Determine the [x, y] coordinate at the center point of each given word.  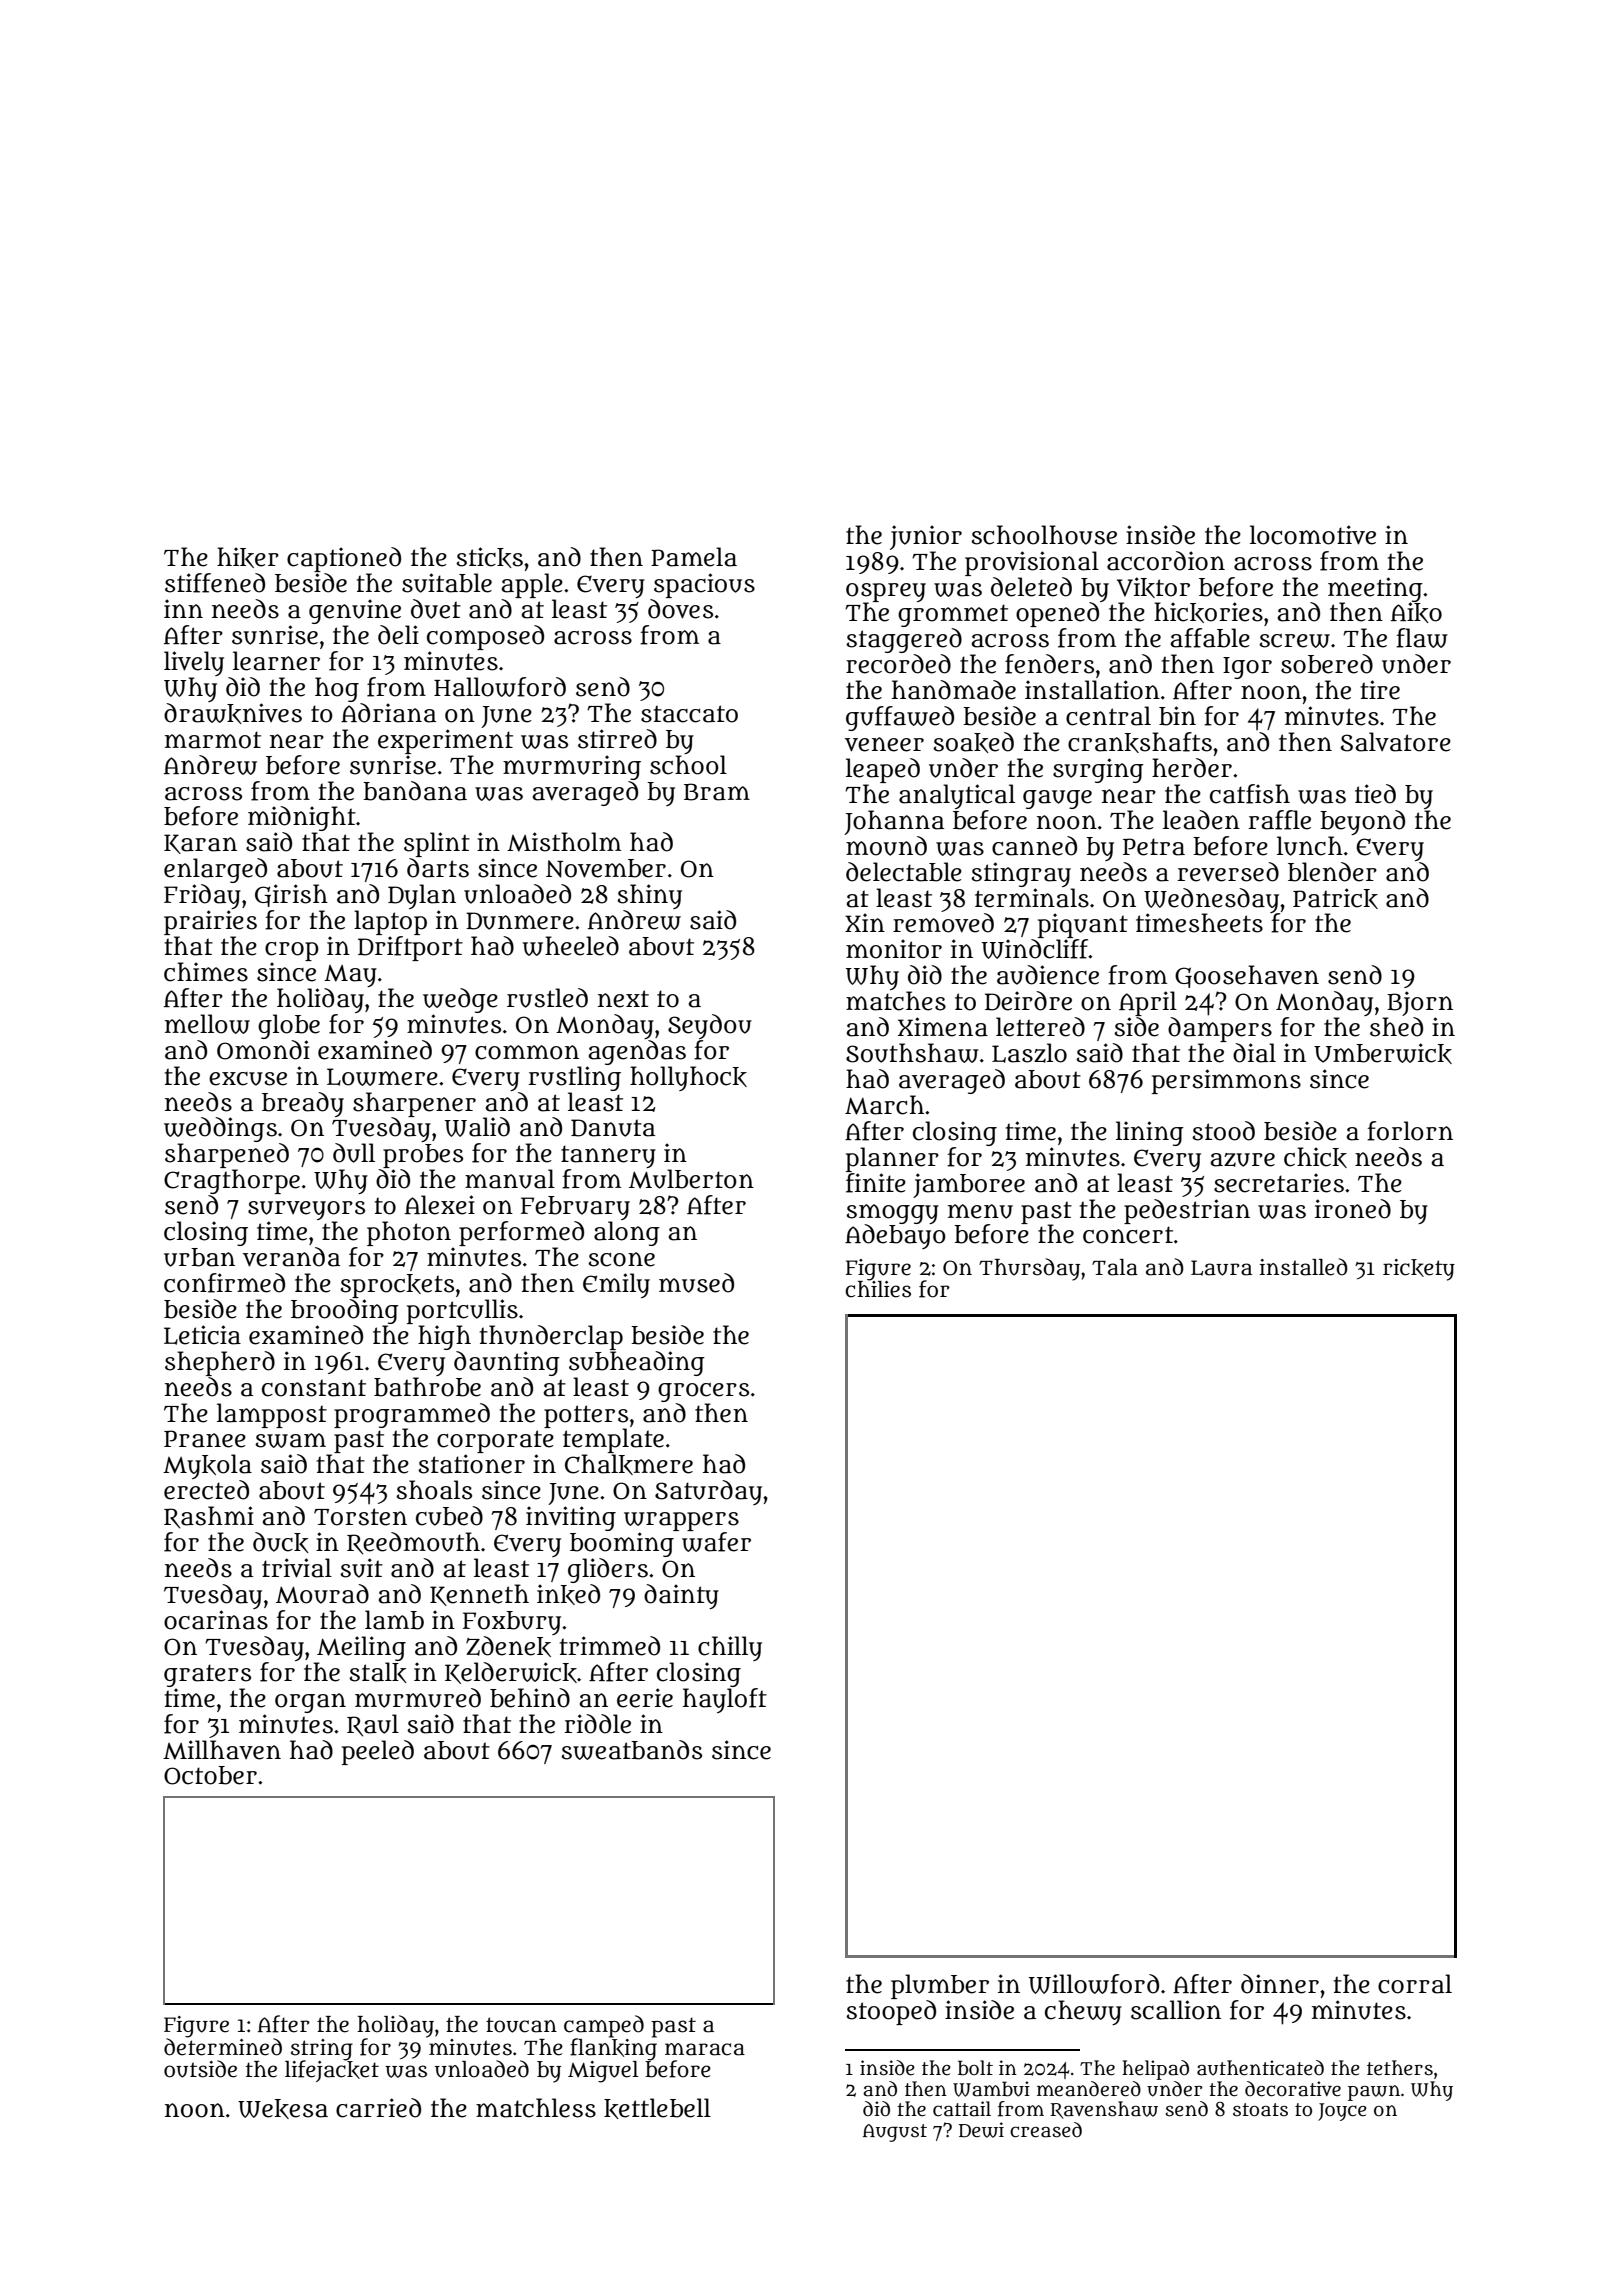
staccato [689, 714]
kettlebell [657, 2108]
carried [378, 2108]
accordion [1166, 561]
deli [398, 635]
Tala [1115, 1267]
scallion [1176, 2010]
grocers [703, 1392]
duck [281, 1542]
